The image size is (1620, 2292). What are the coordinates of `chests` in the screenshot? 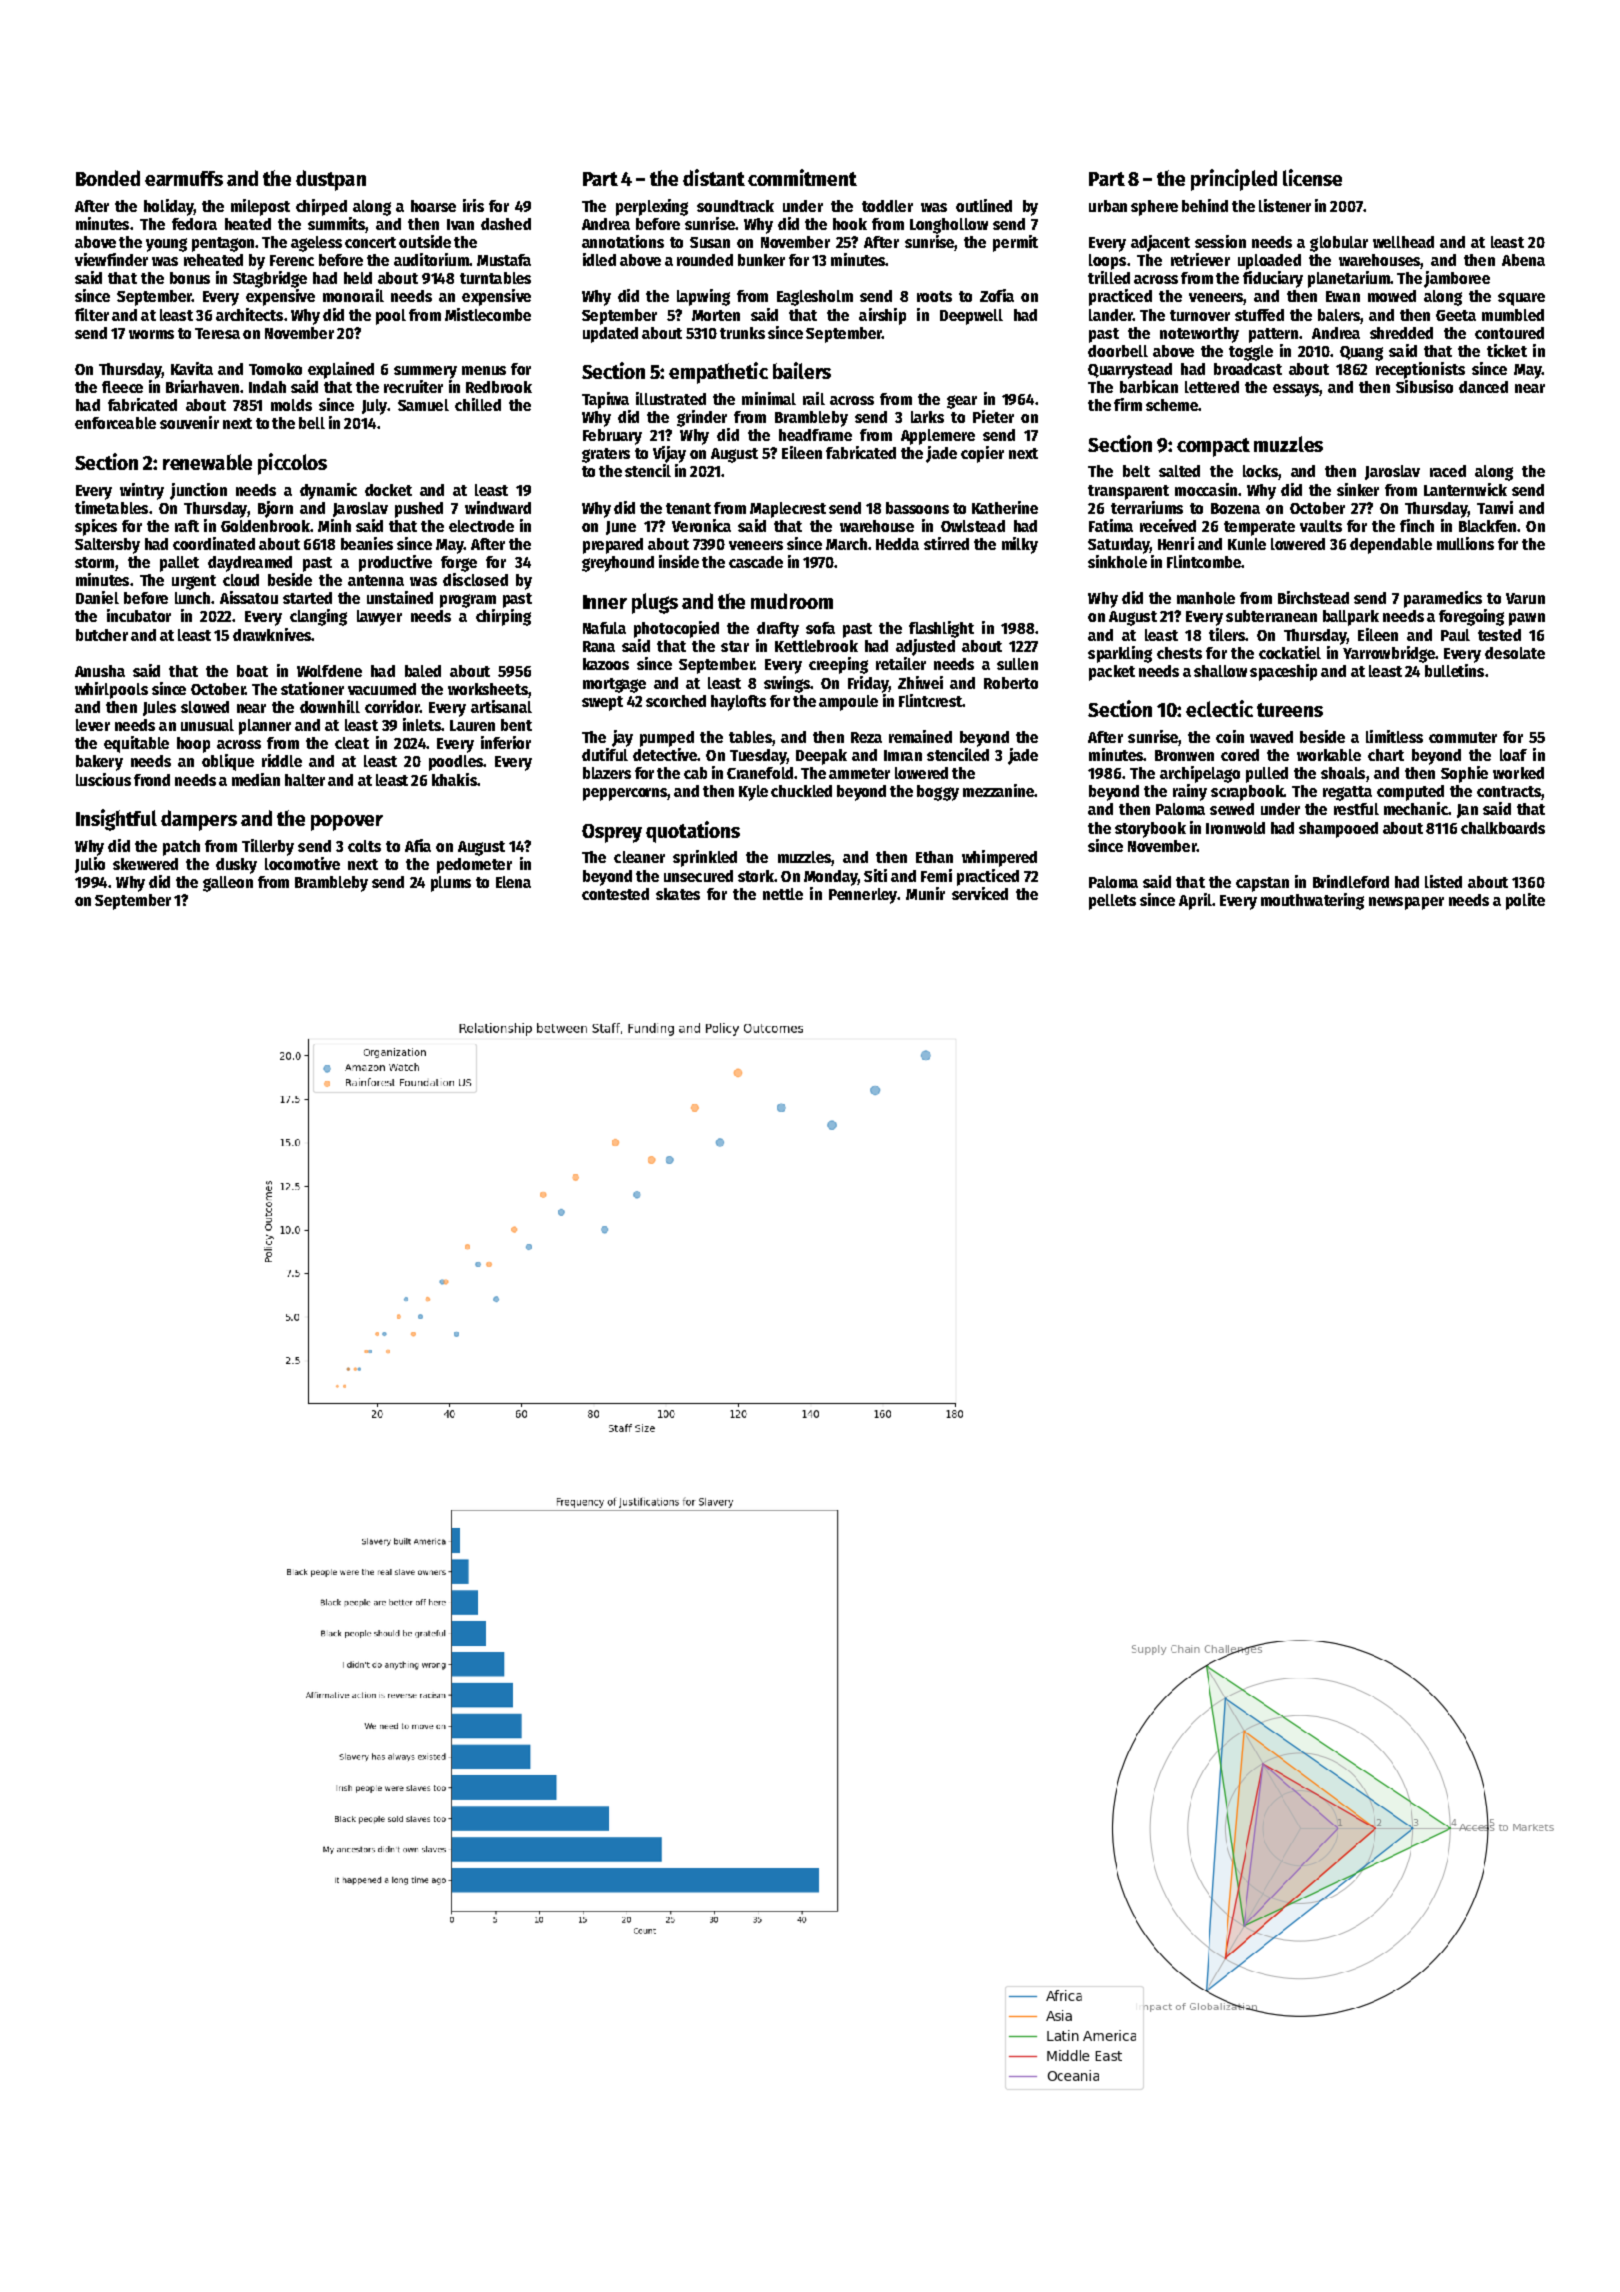 It's located at (1179, 653).
